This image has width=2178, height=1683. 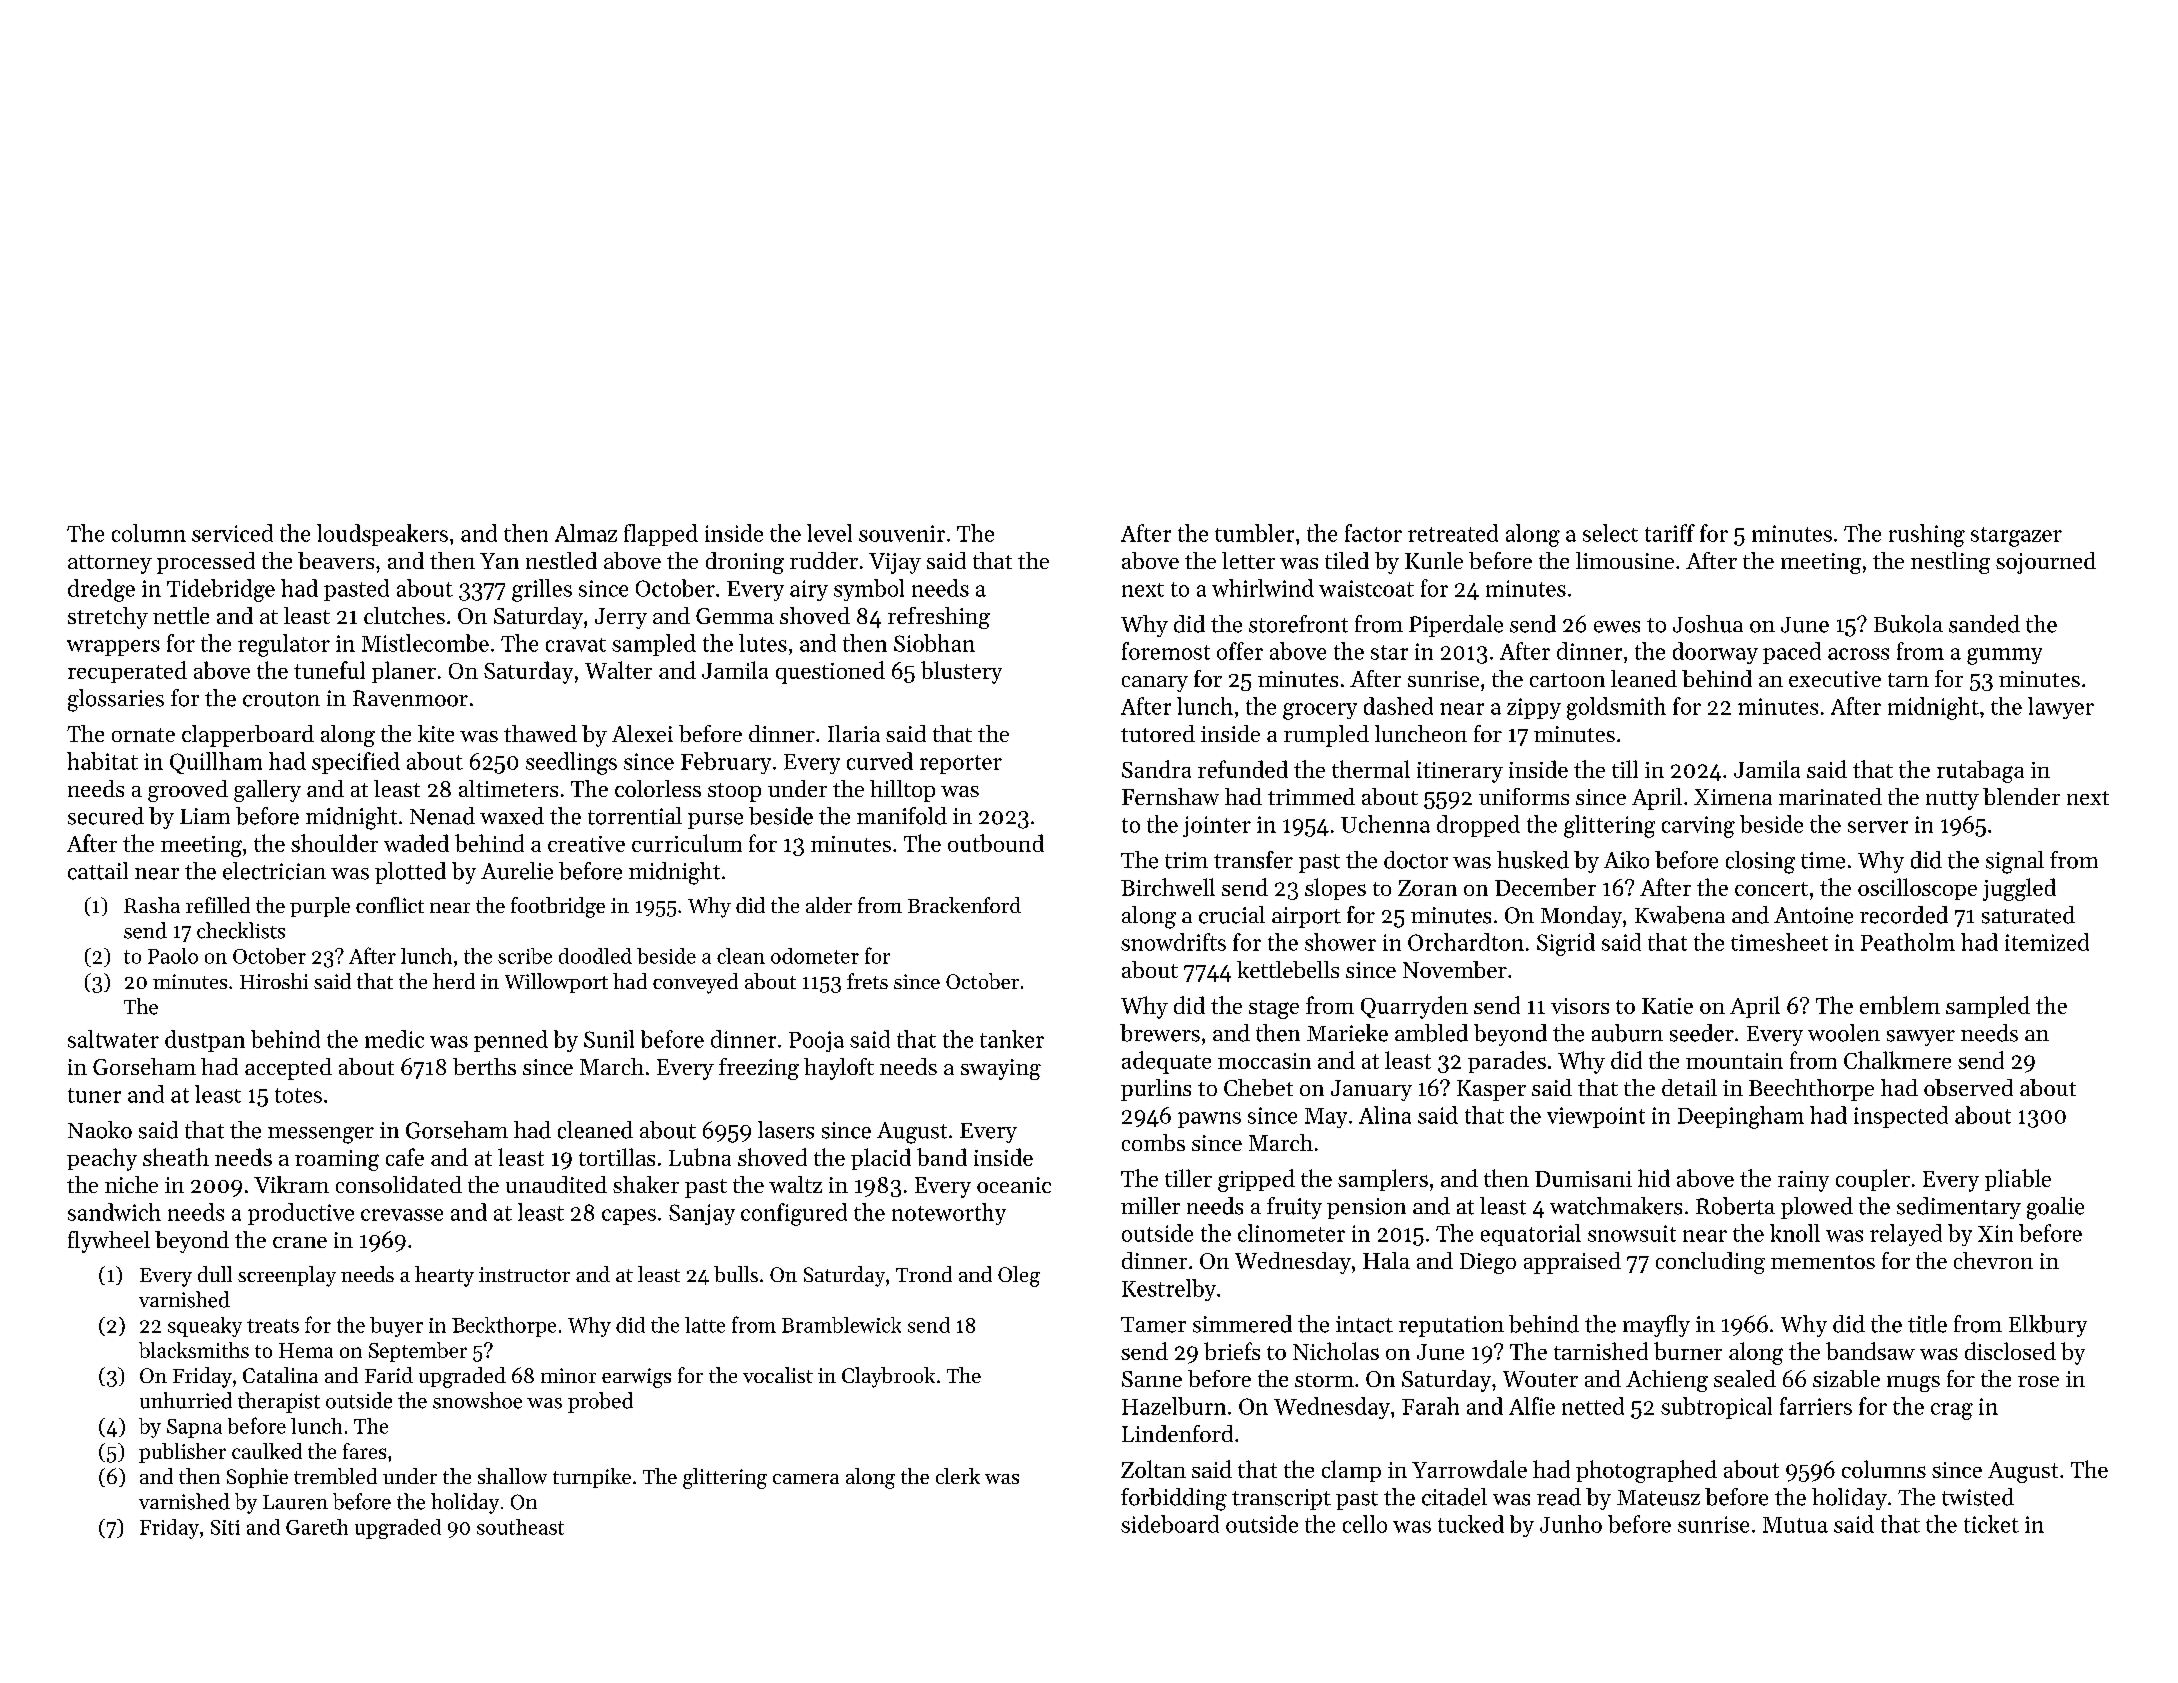 What do you see at coordinates (1900, 1005) in the image?
I see `emblem` at bounding box center [1900, 1005].
